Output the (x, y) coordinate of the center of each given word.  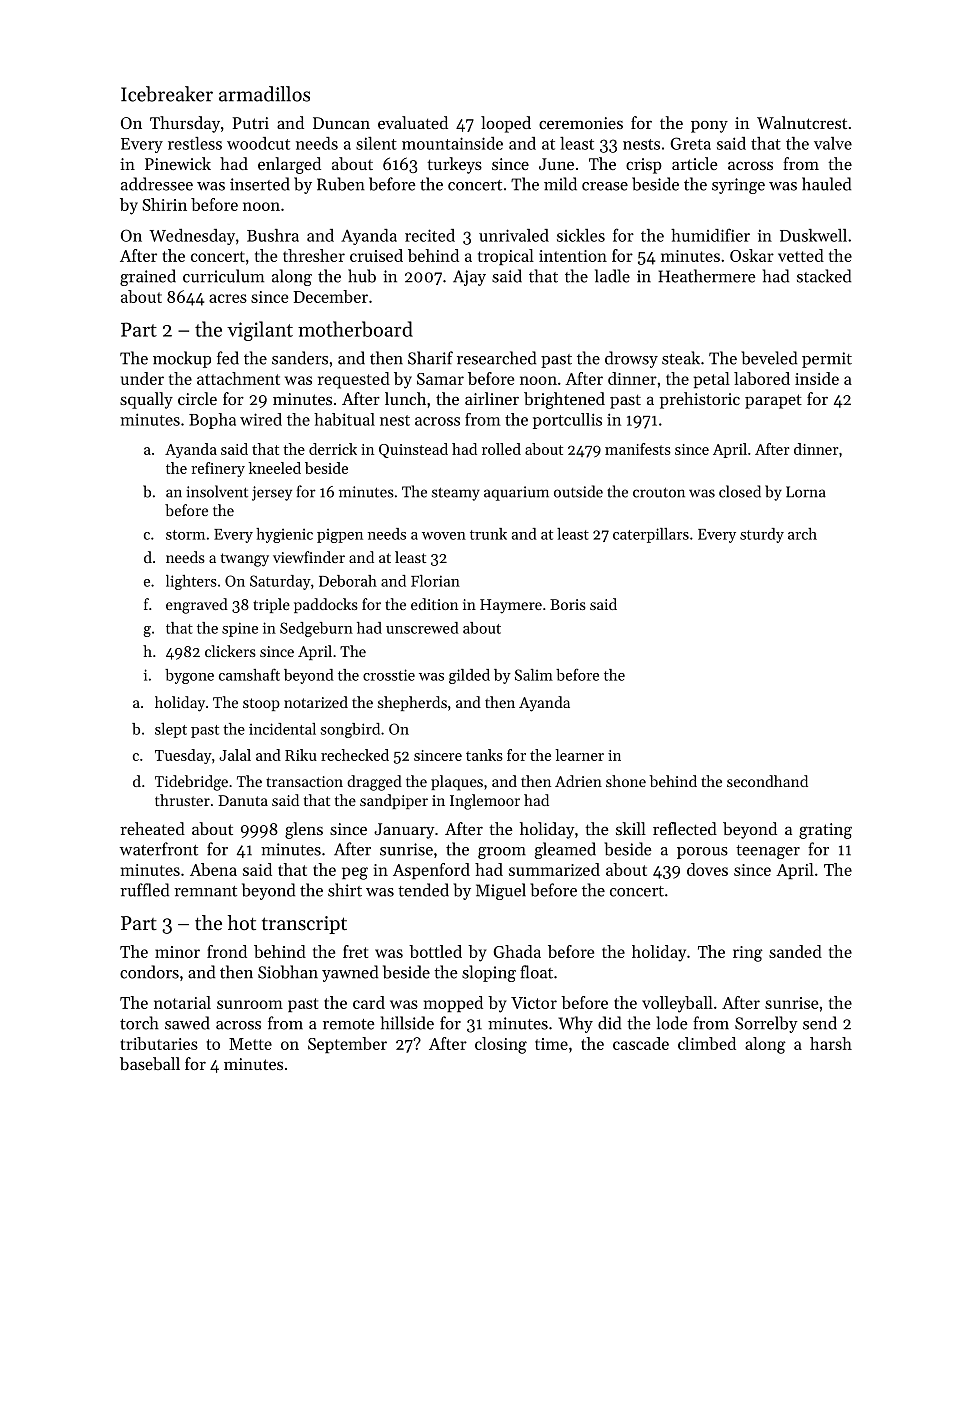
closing (501, 1045)
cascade (641, 1043)
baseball (150, 1063)
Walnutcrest (802, 122)
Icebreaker (167, 94)
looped (506, 124)
